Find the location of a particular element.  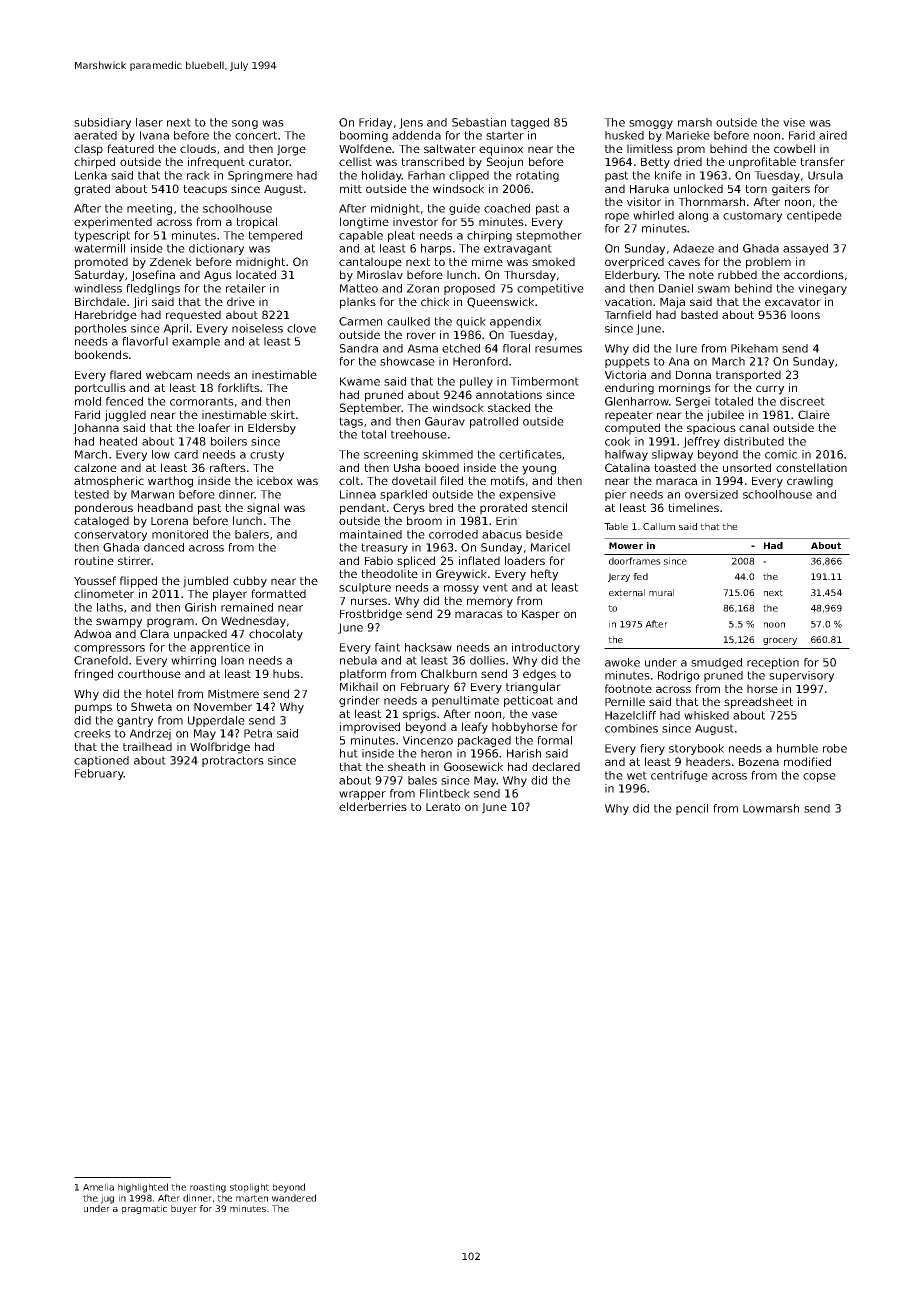

wandered is located at coordinates (294, 1198).
